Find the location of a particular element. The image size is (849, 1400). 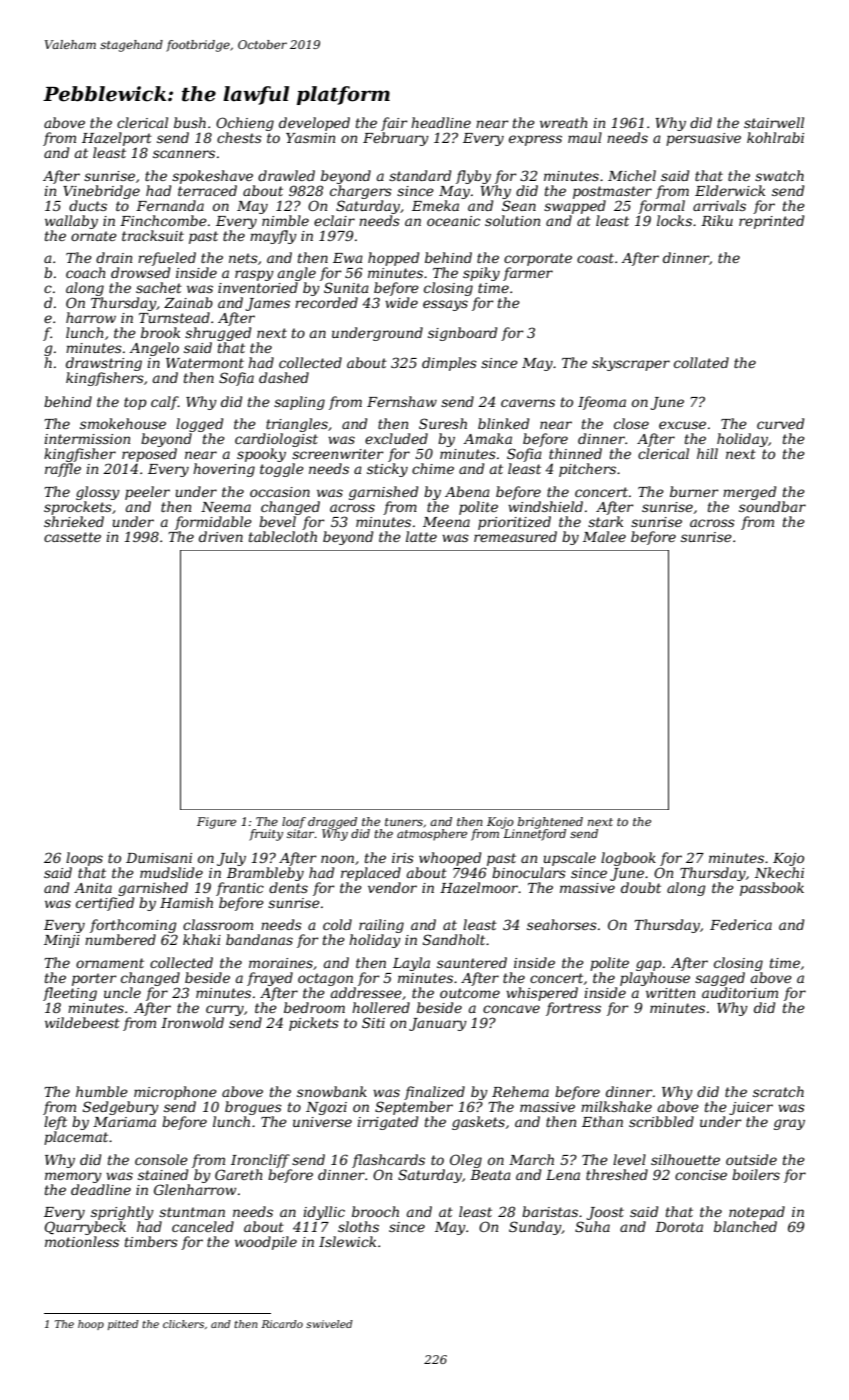

Layla is located at coordinates (411, 964).
